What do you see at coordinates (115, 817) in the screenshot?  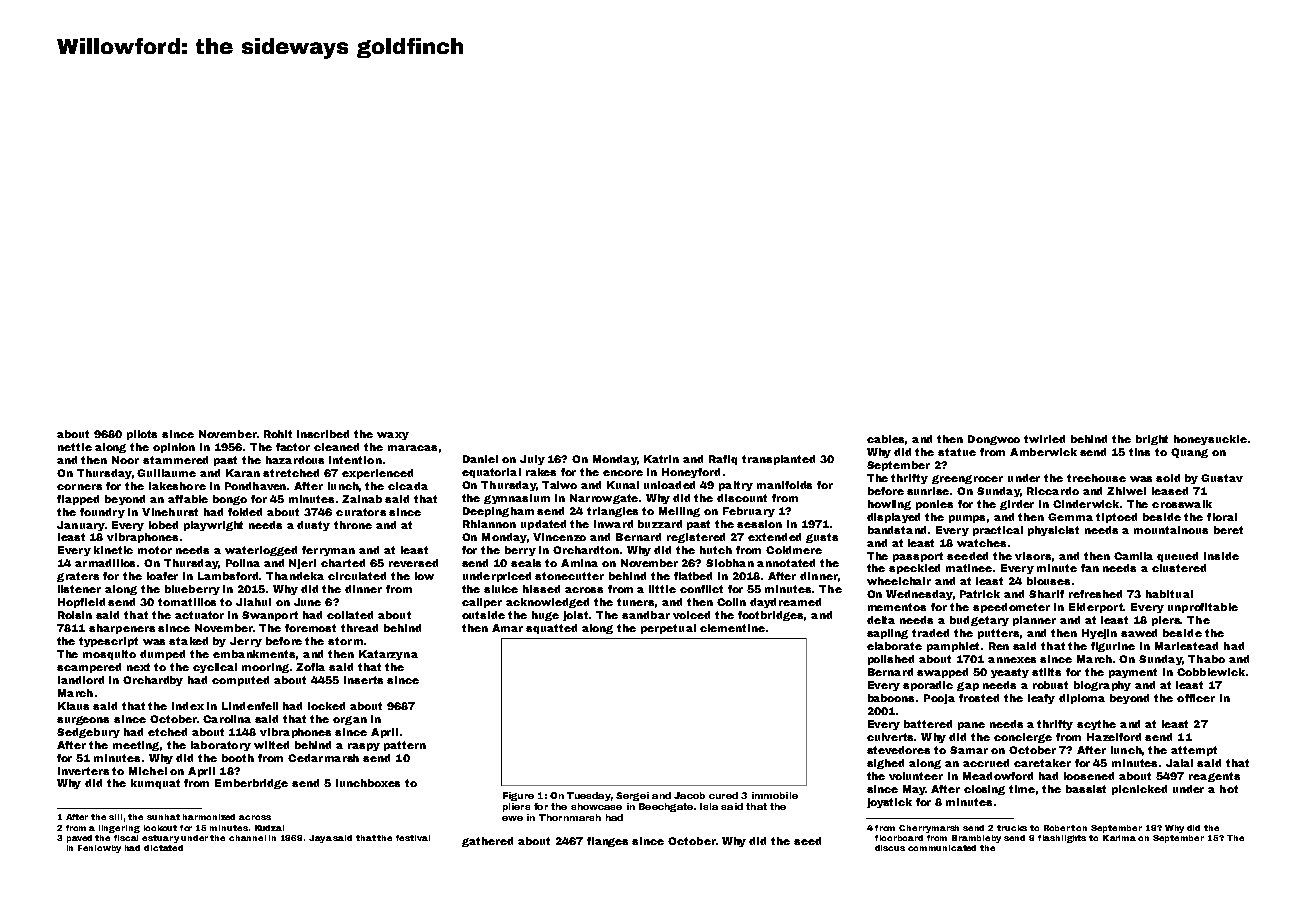 I see `sill` at bounding box center [115, 817].
